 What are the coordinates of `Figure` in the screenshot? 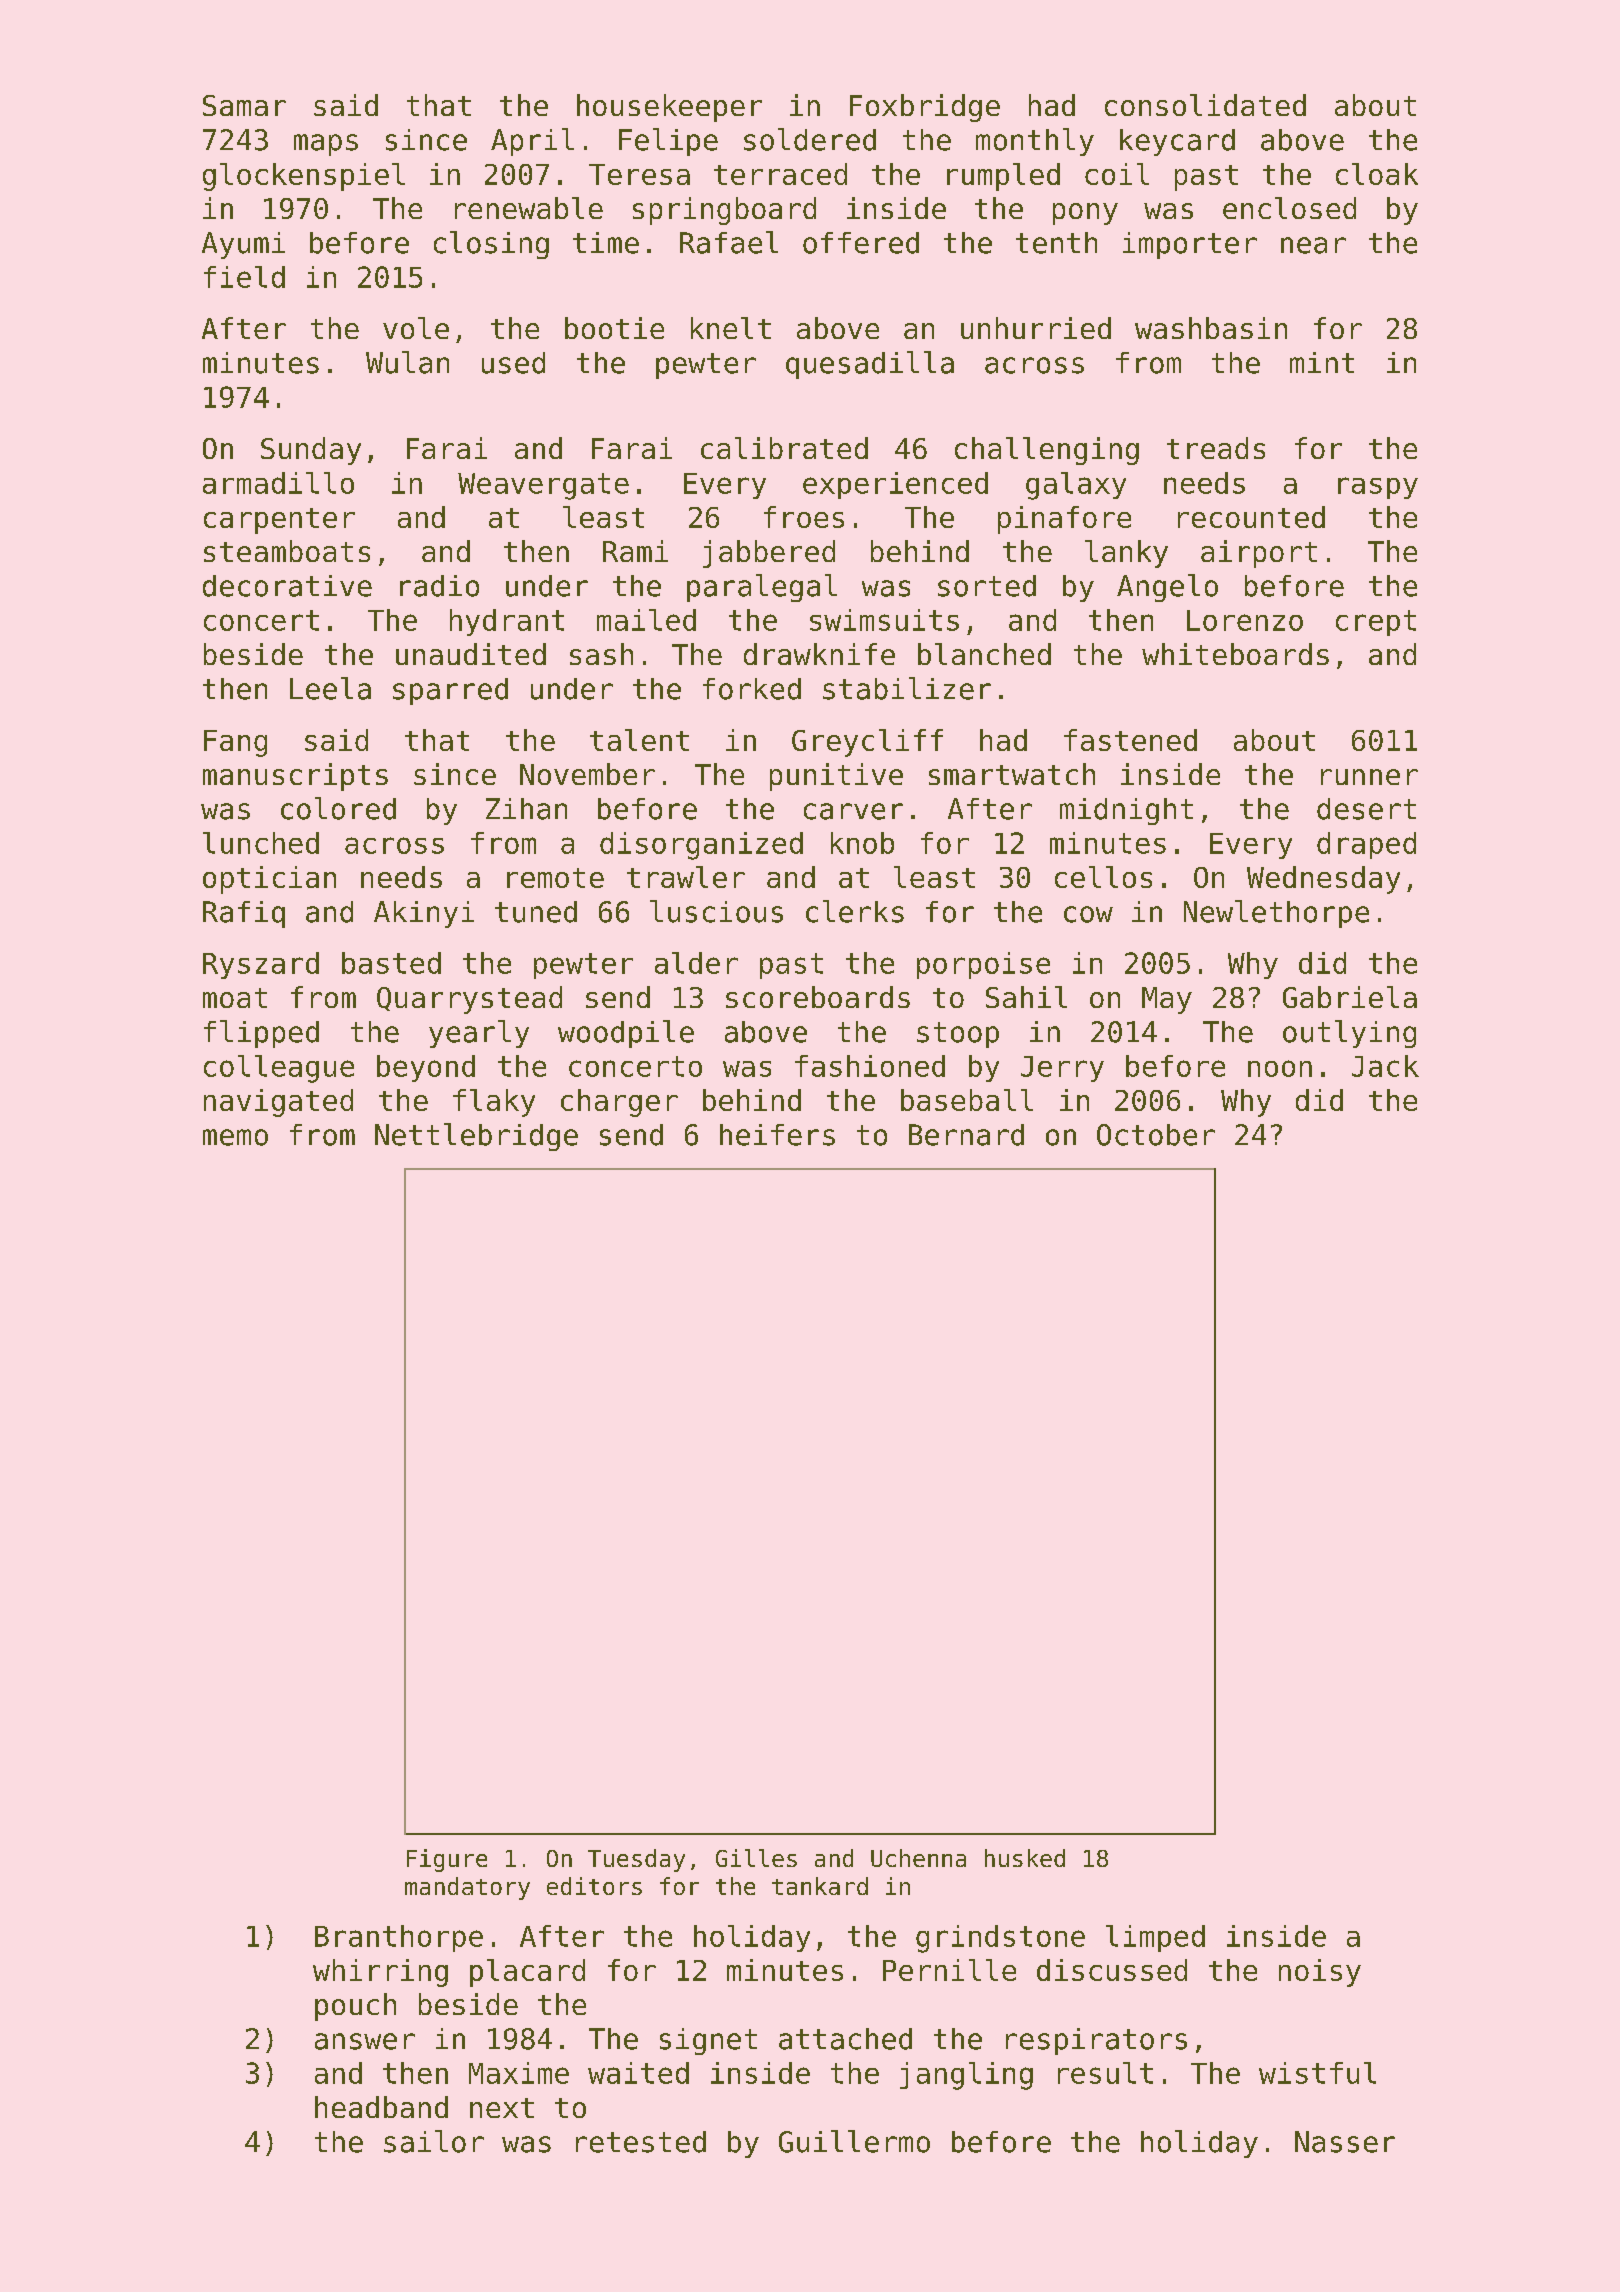 It's located at (447, 1860).
